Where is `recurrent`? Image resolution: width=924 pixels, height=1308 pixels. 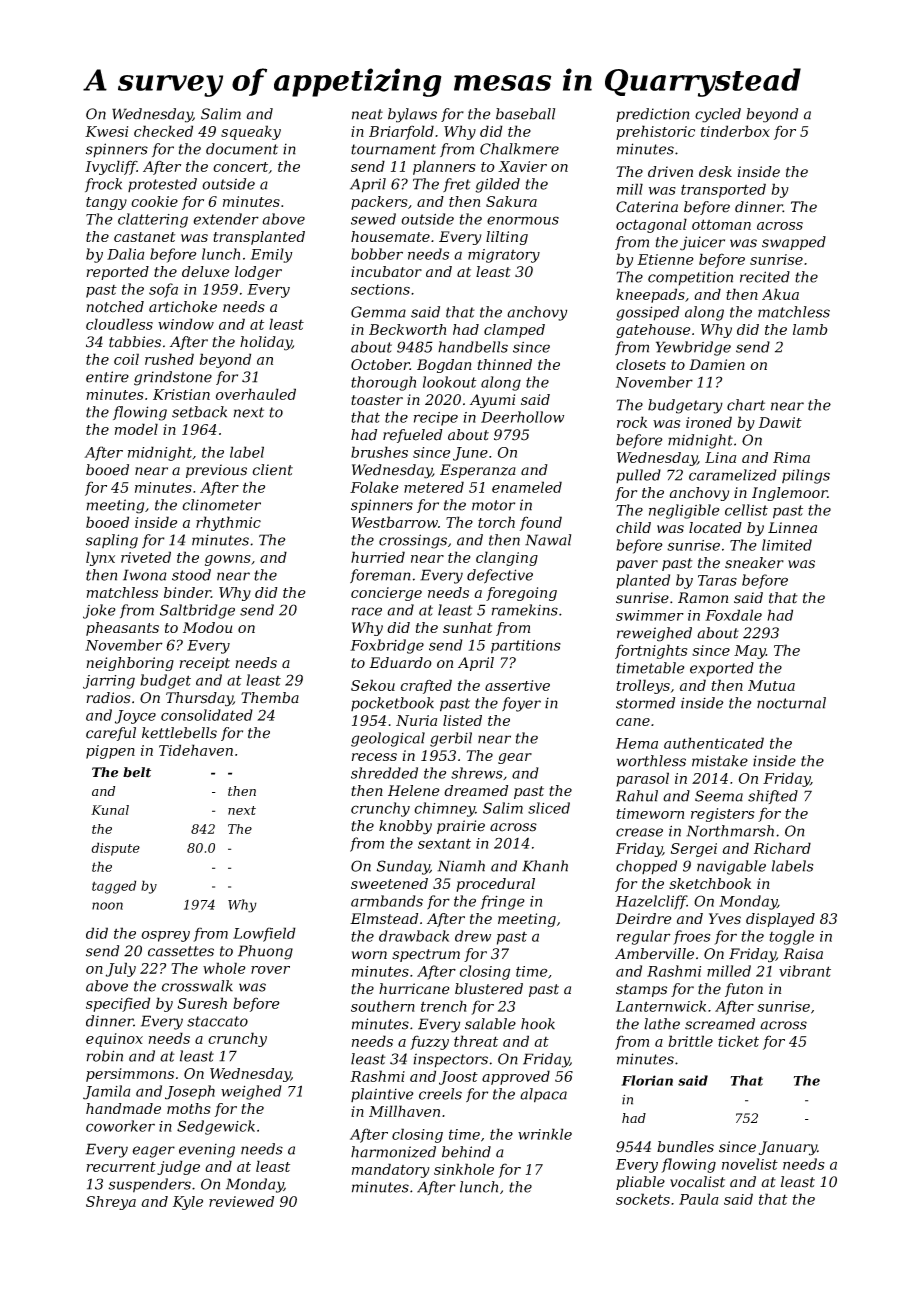 recurrent is located at coordinates (121, 1167).
